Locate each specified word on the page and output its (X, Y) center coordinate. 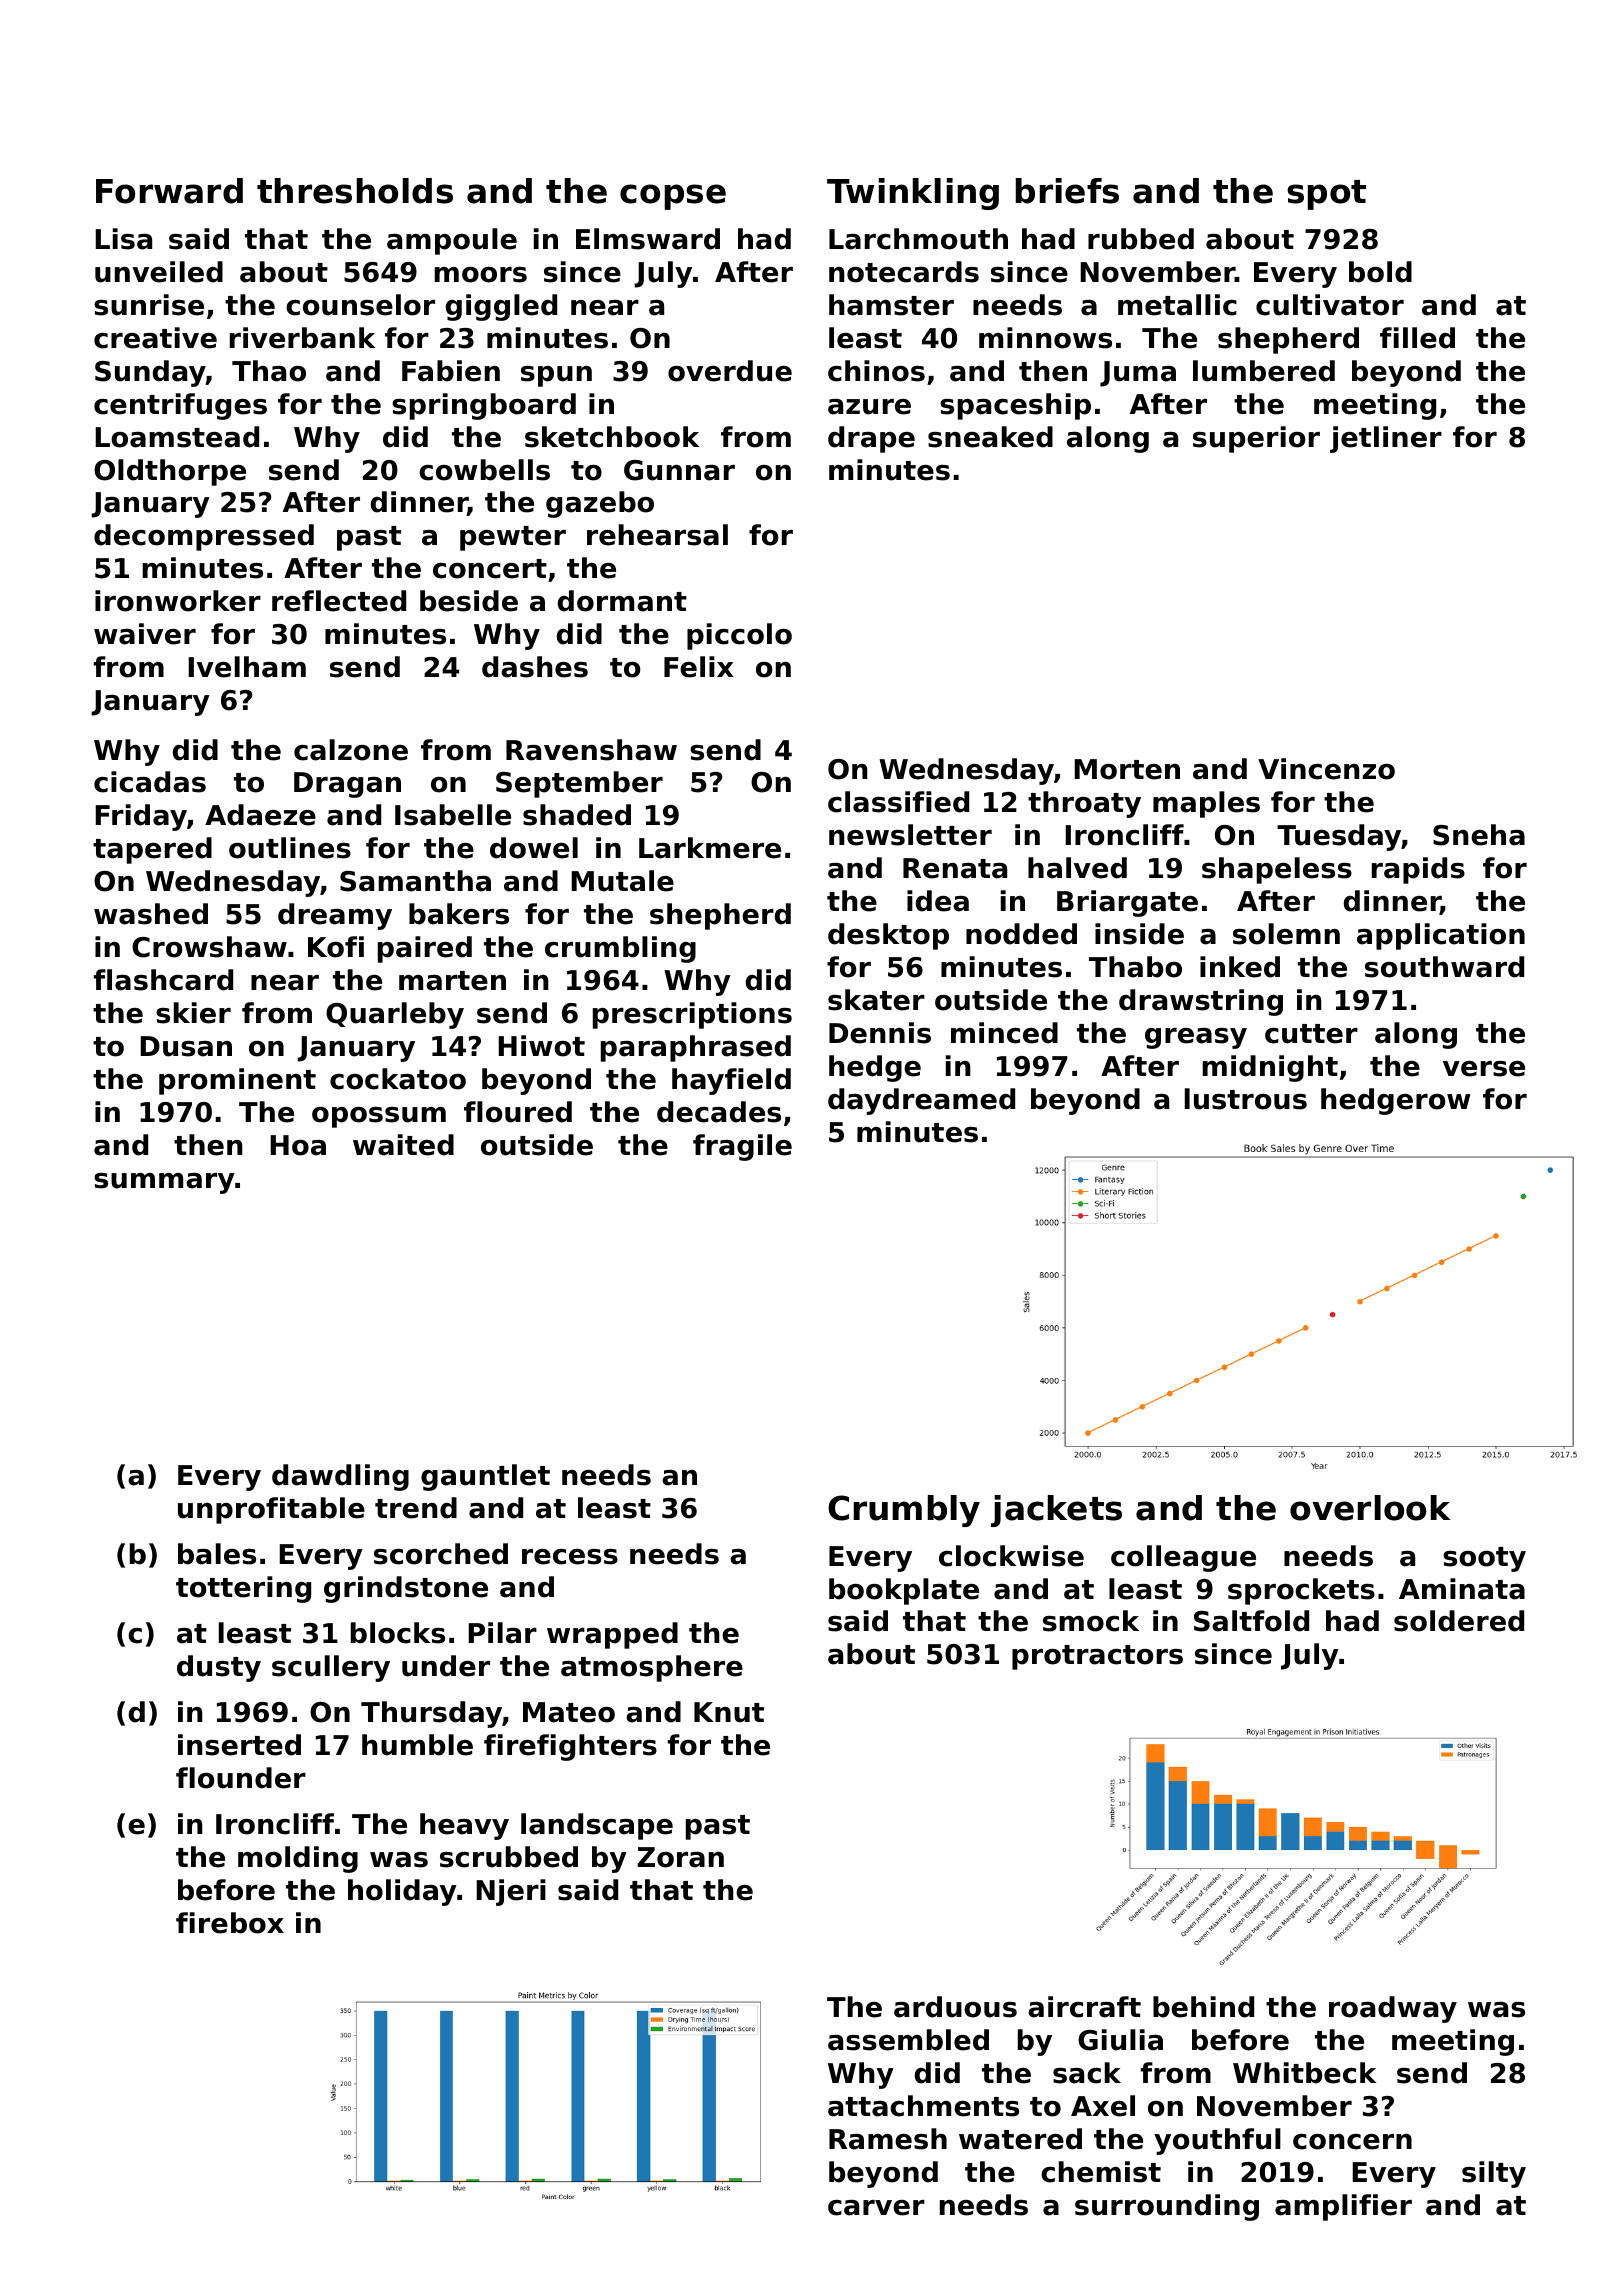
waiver (145, 634)
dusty (219, 1668)
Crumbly (904, 1511)
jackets (1056, 1511)
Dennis (880, 1033)
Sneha (1479, 835)
